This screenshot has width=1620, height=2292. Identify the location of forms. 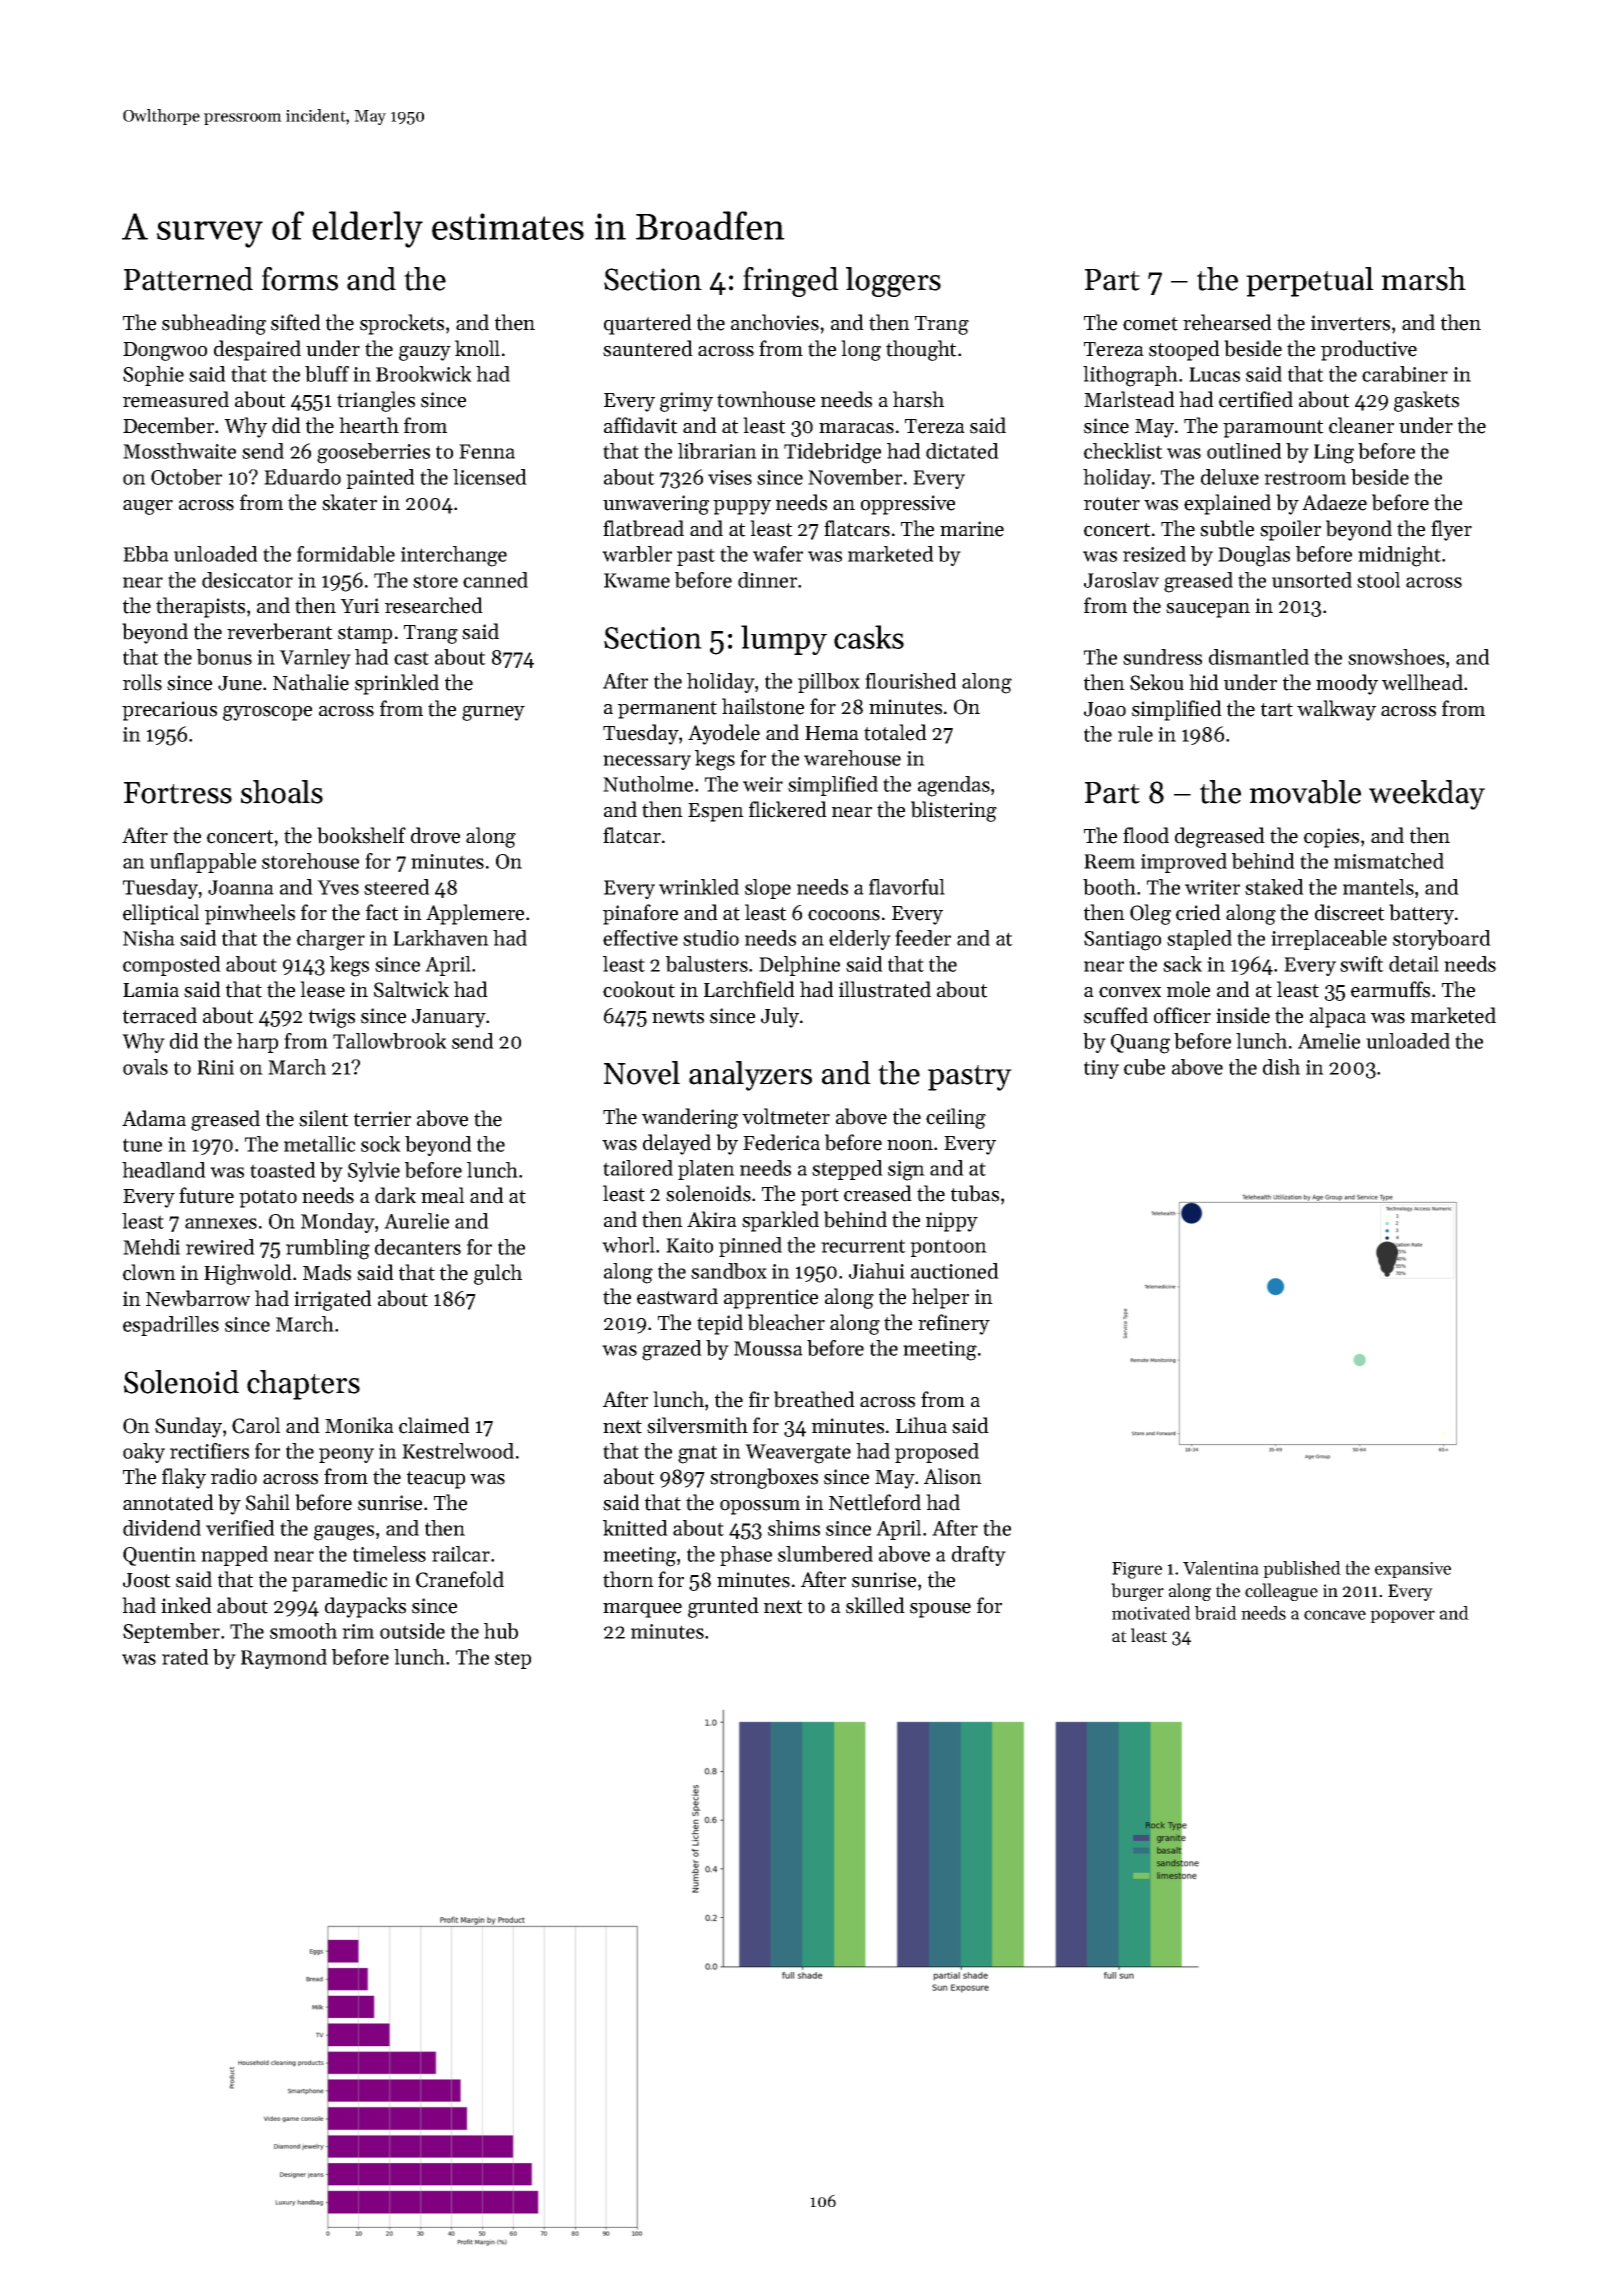
(300, 279).
